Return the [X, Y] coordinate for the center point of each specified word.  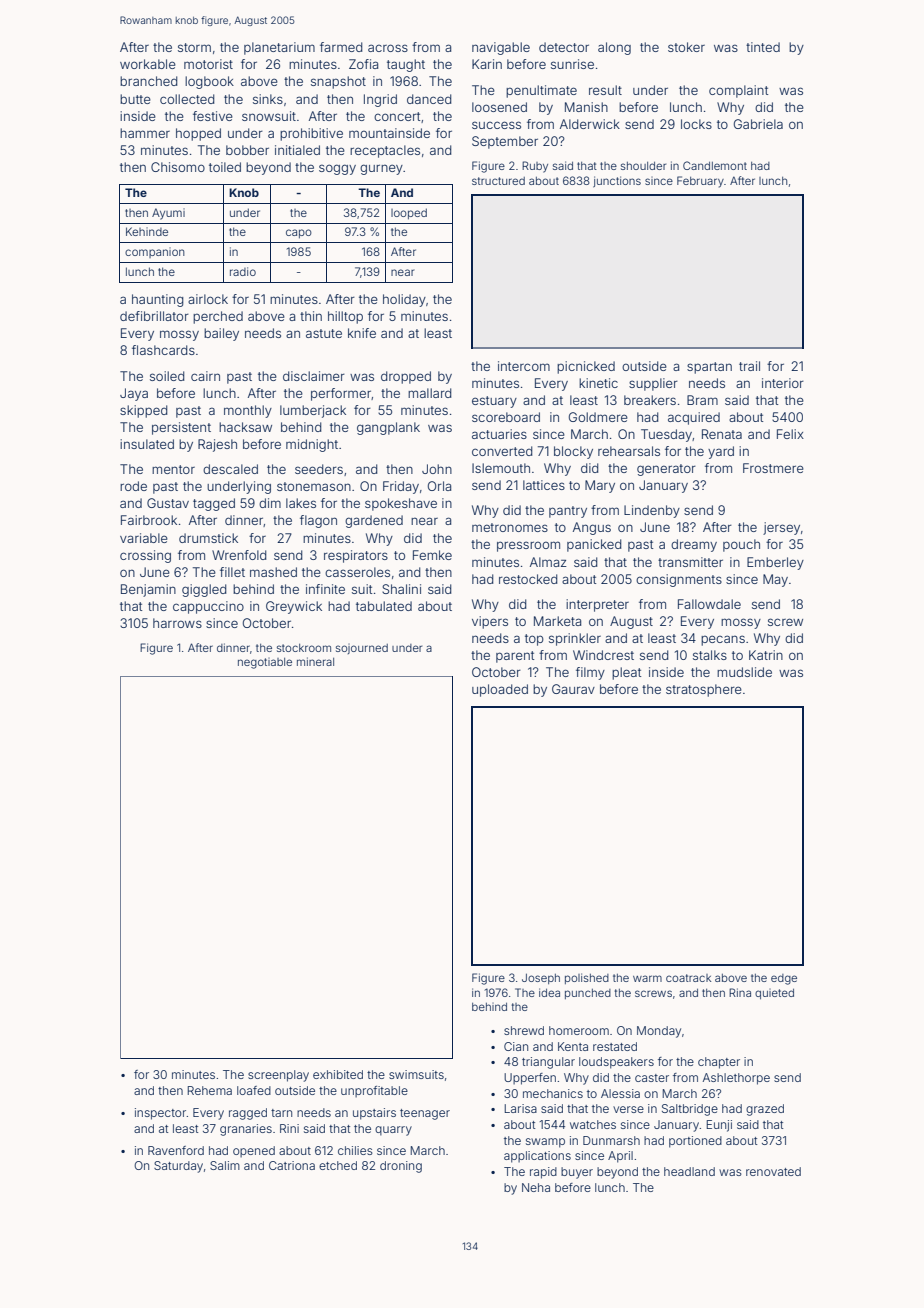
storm [194, 47]
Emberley [775, 563]
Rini [289, 1128]
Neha [536, 1187]
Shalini [401, 589]
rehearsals [629, 451]
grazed [765, 1110]
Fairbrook [149, 520]
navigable [501, 48]
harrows [177, 623]
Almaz [548, 562]
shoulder [643, 166]
